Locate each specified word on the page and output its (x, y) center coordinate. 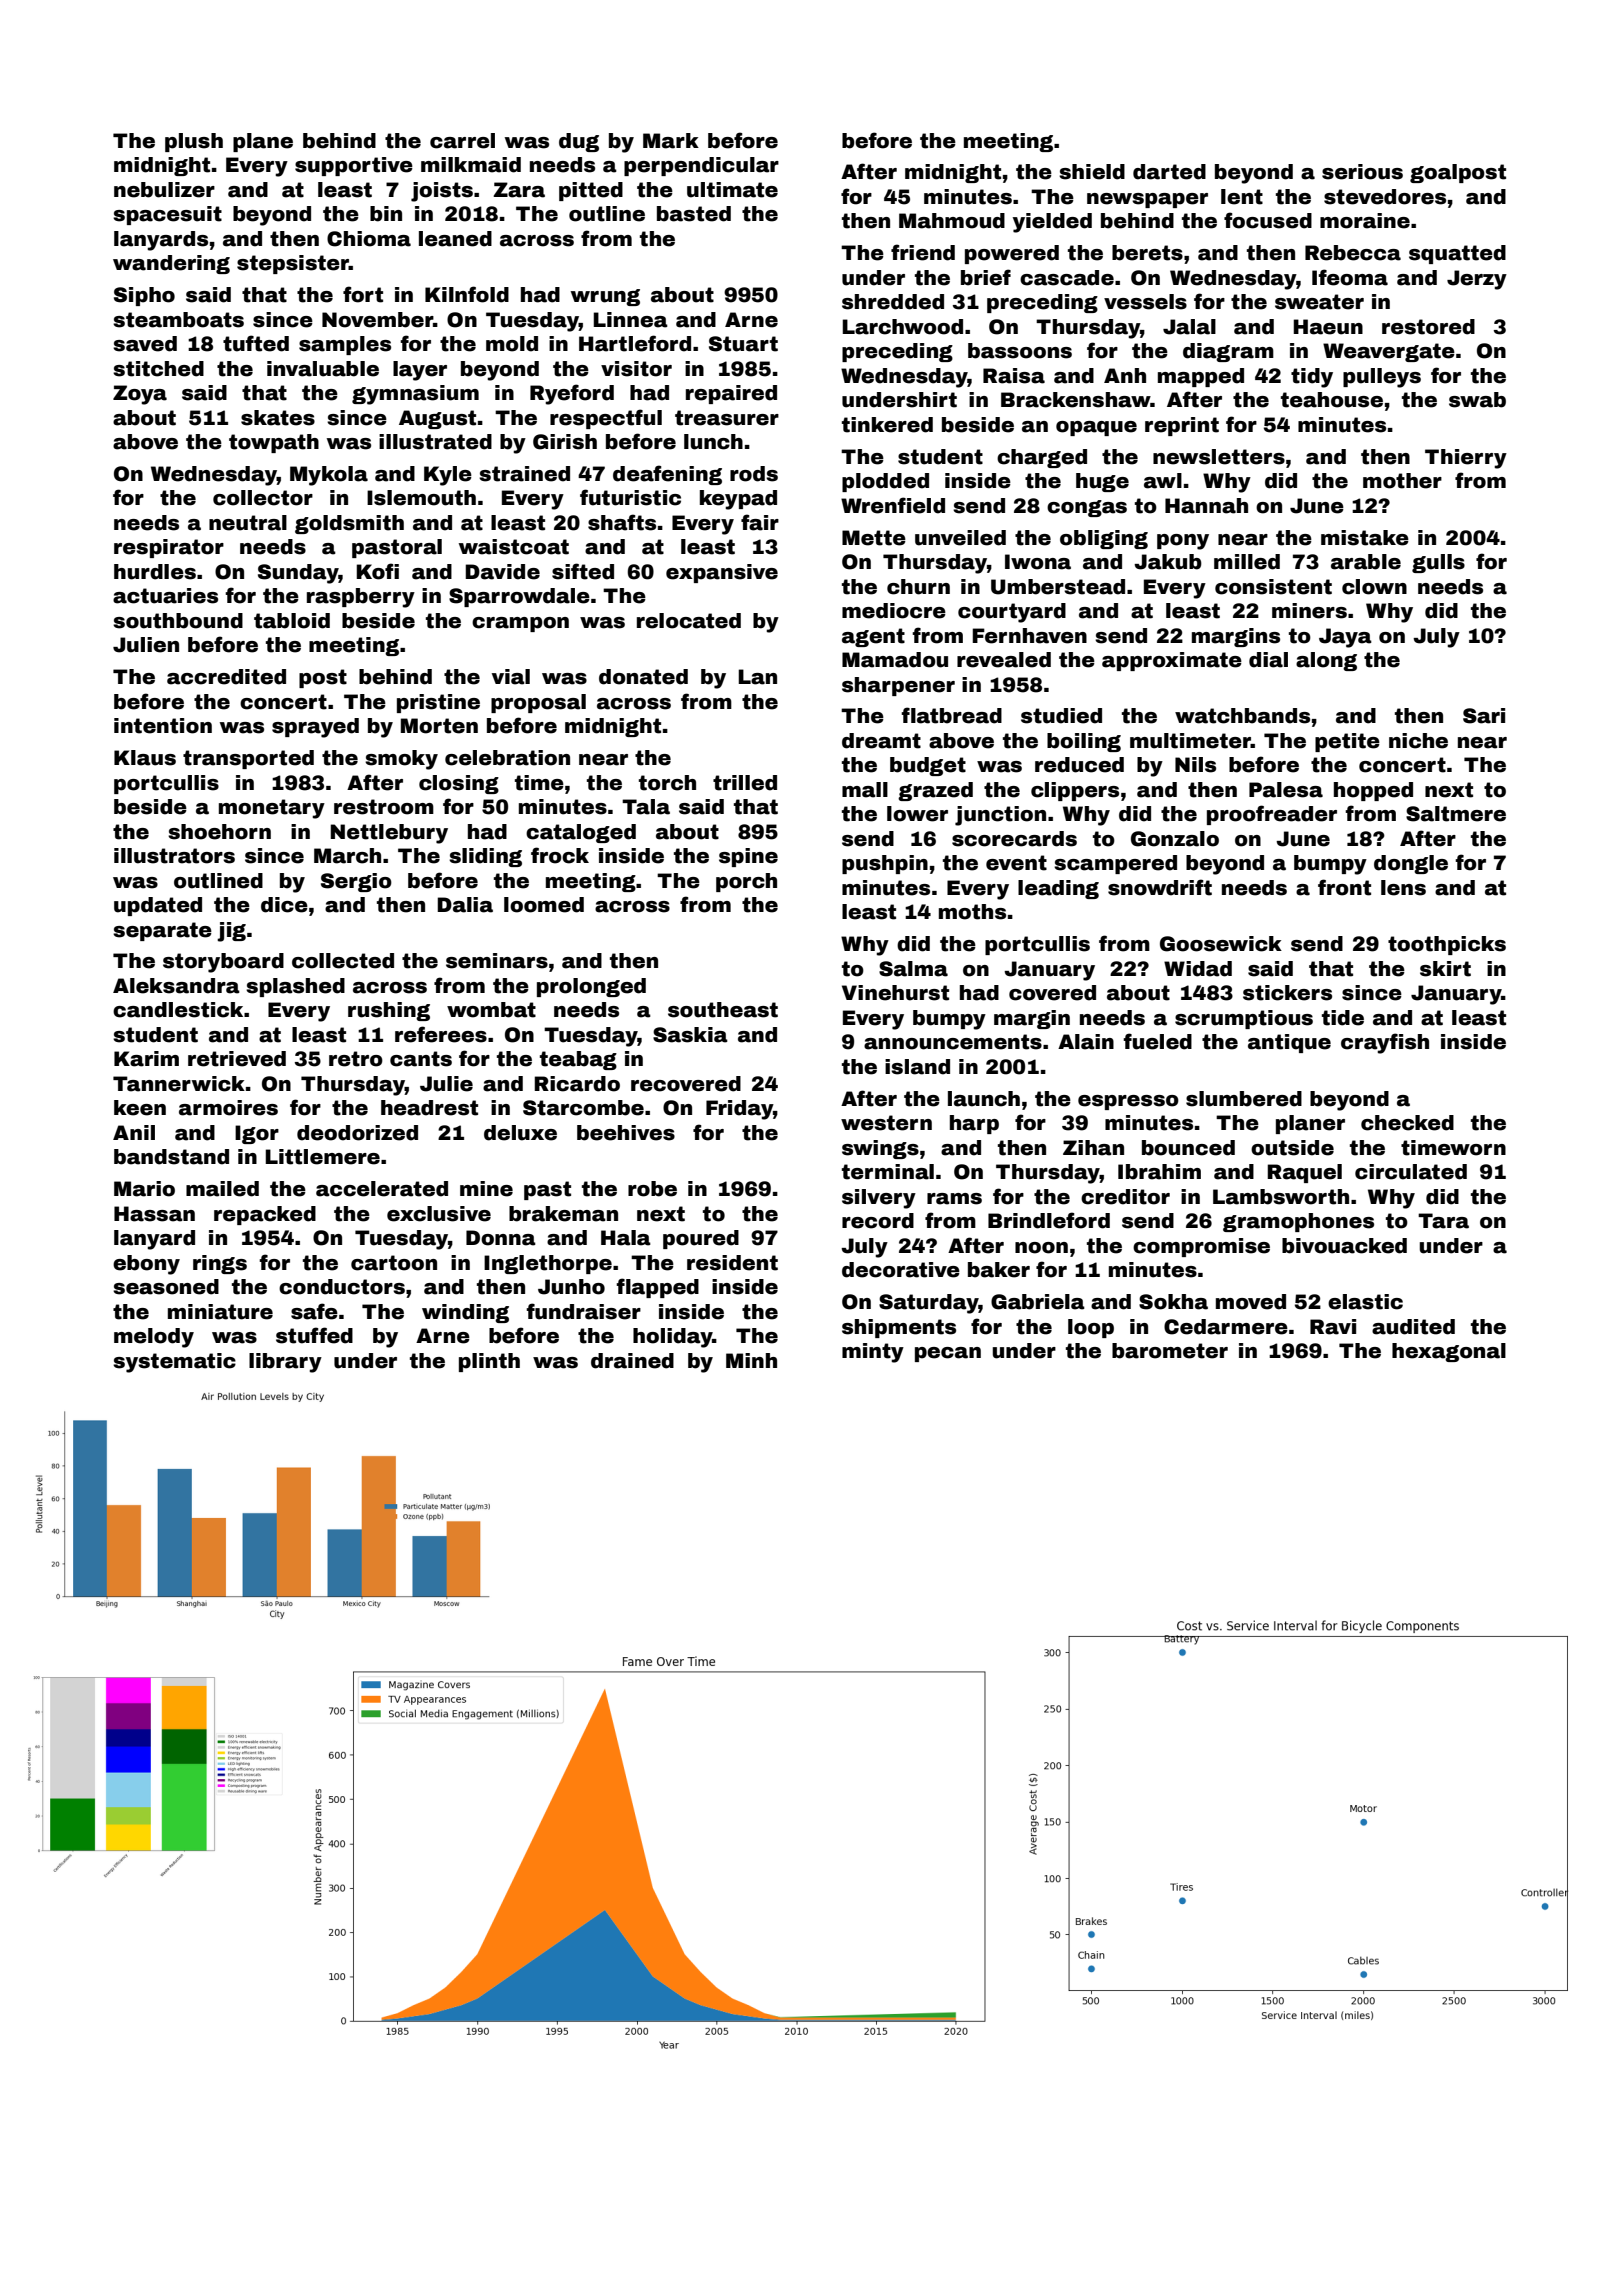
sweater (1319, 302)
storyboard (223, 963)
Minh (751, 1360)
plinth (489, 1362)
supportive (354, 166)
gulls (1438, 563)
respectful (606, 419)
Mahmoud (952, 221)
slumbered (1244, 1099)
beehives (626, 1133)
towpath (274, 443)
